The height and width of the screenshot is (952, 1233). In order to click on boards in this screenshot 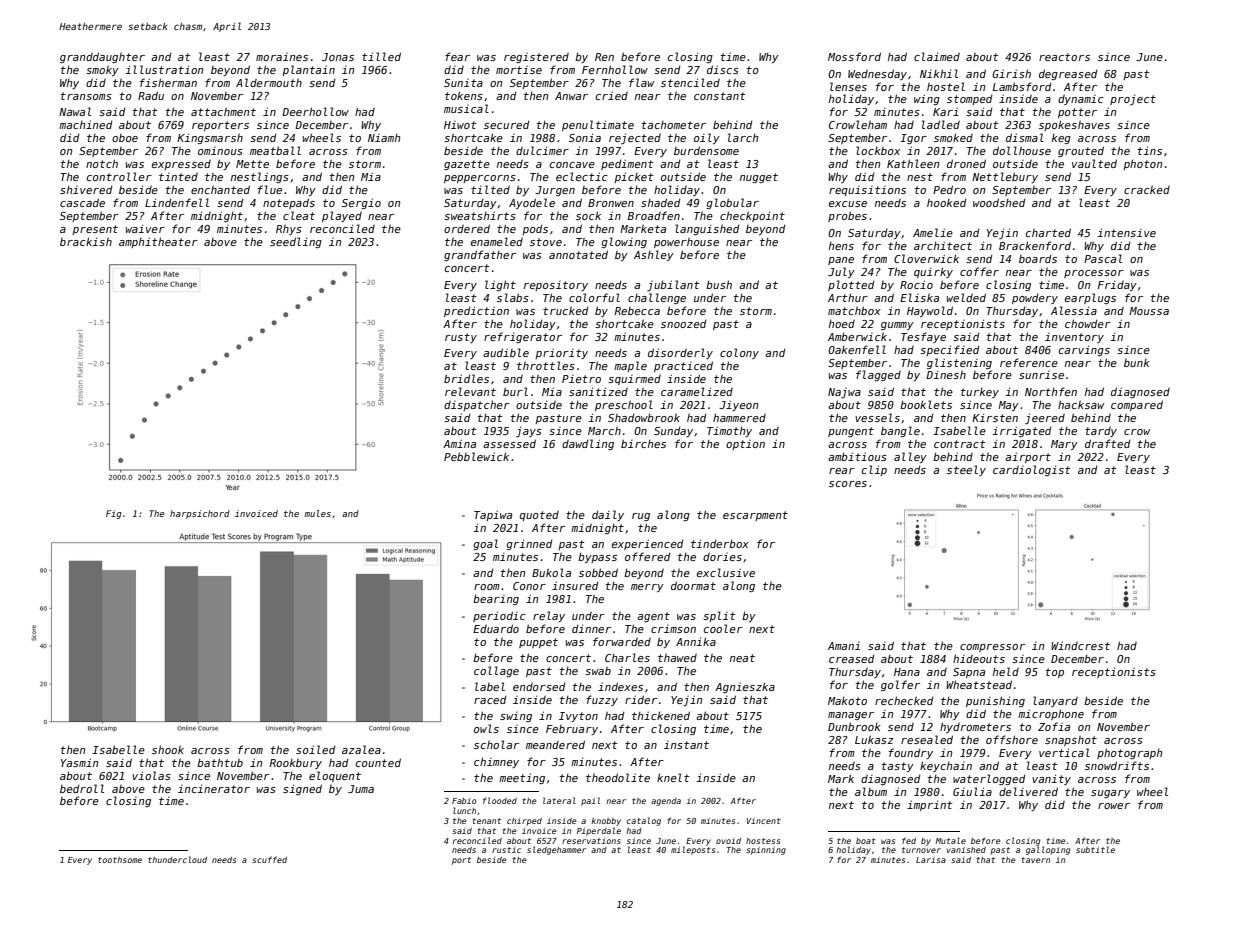, I will do `click(1038, 258)`.
